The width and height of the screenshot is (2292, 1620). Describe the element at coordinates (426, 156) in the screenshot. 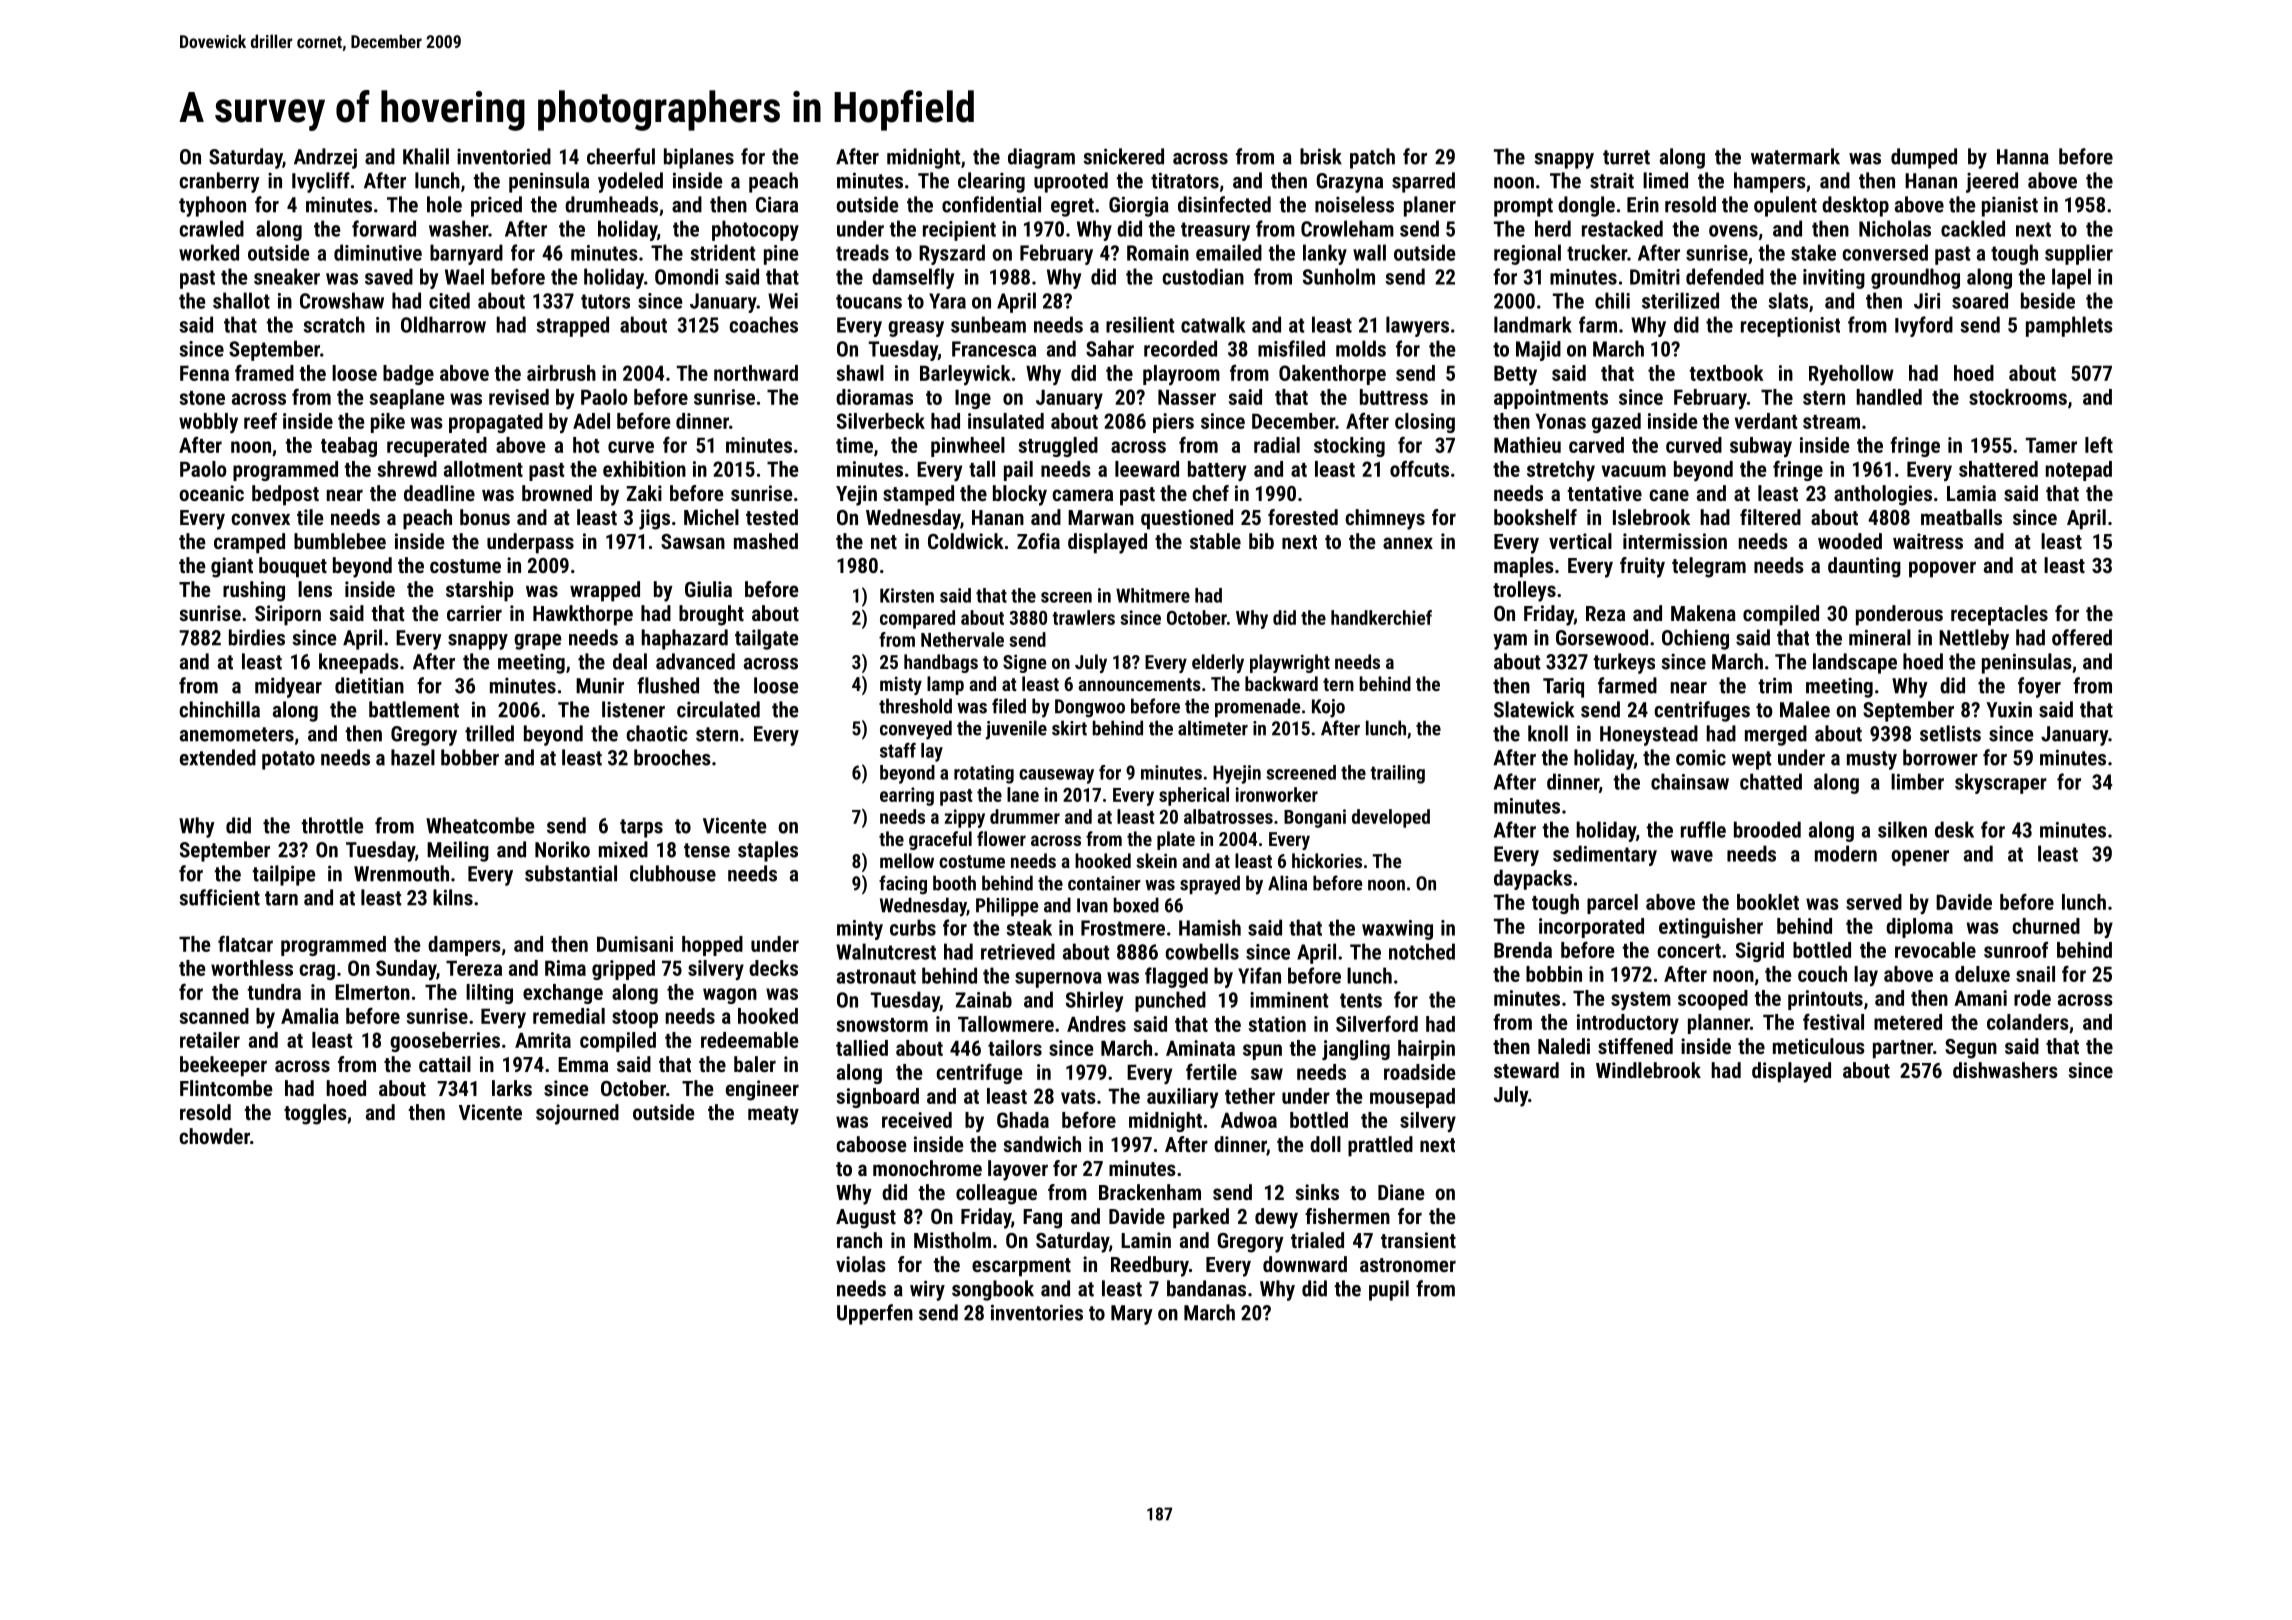

I see `Khalil` at that location.
